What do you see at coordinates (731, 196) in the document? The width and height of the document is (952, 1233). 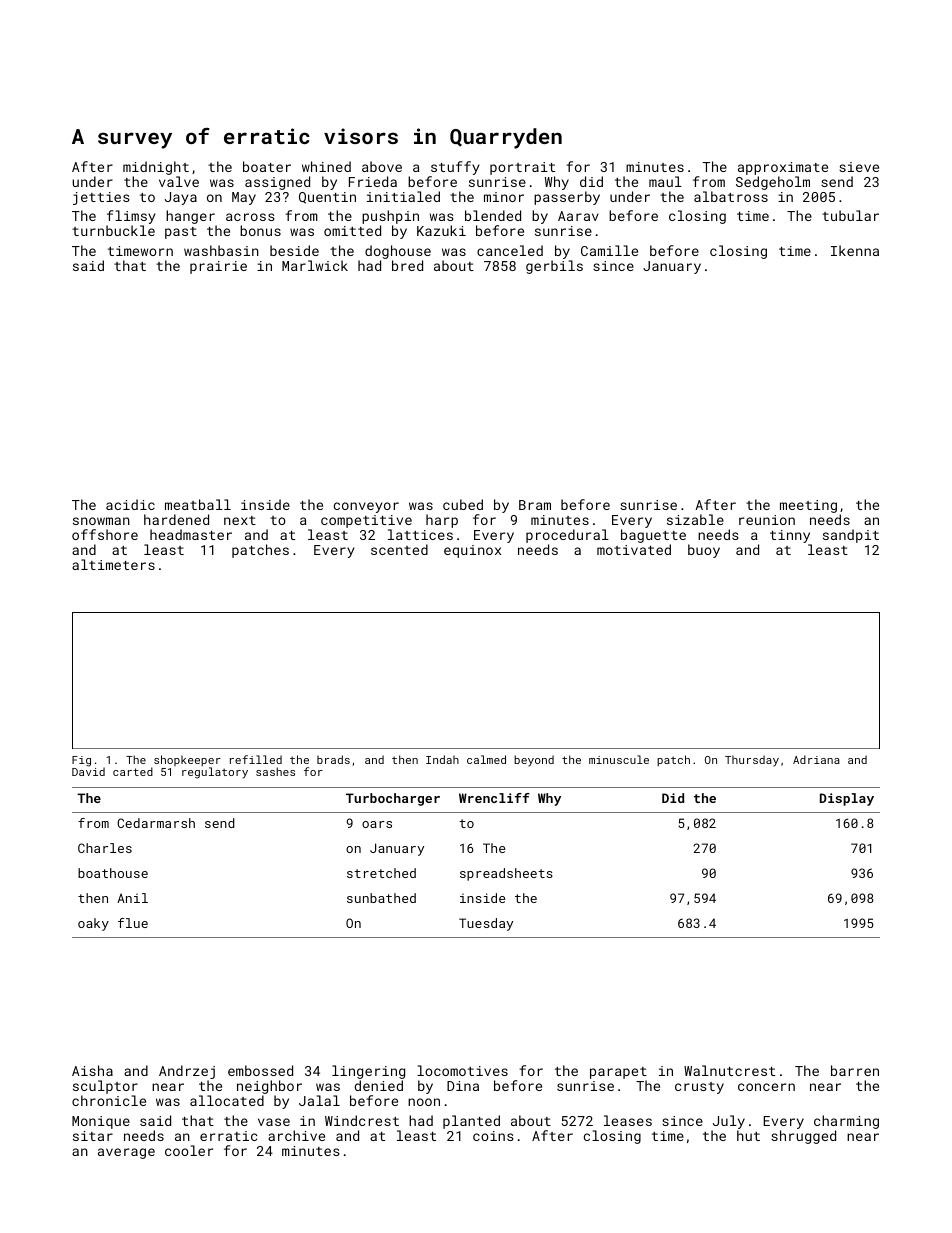 I see `albatross` at bounding box center [731, 196].
